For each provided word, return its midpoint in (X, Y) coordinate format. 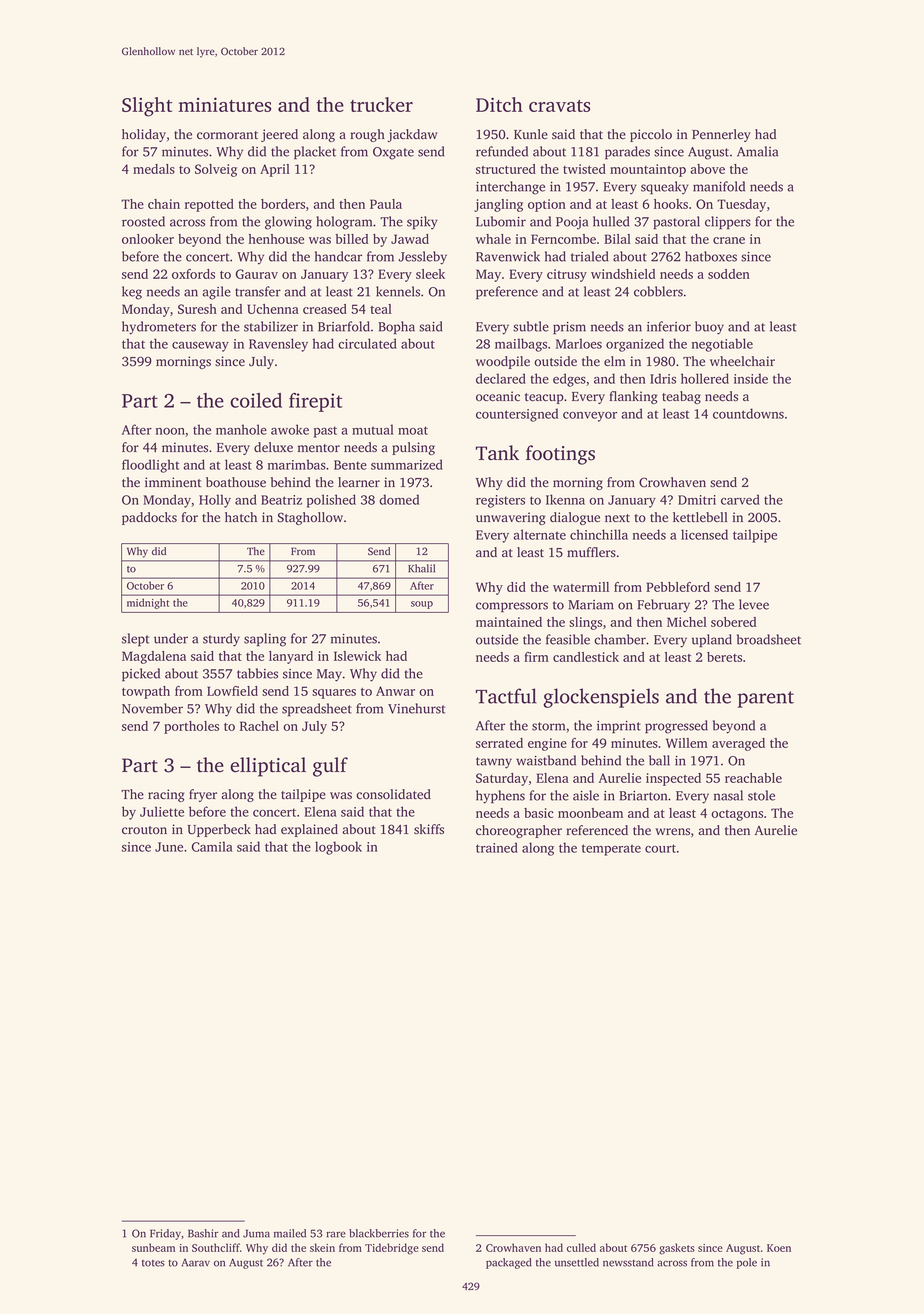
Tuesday (741, 205)
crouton (144, 830)
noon (170, 431)
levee (754, 604)
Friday (165, 1234)
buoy (709, 328)
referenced (597, 830)
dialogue (575, 518)
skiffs (429, 829)
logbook (338, 848)
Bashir (203, 1233)
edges (569, 380)
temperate (611, 850)
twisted (584, 169)
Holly (215, 501)
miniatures (225, 104)
